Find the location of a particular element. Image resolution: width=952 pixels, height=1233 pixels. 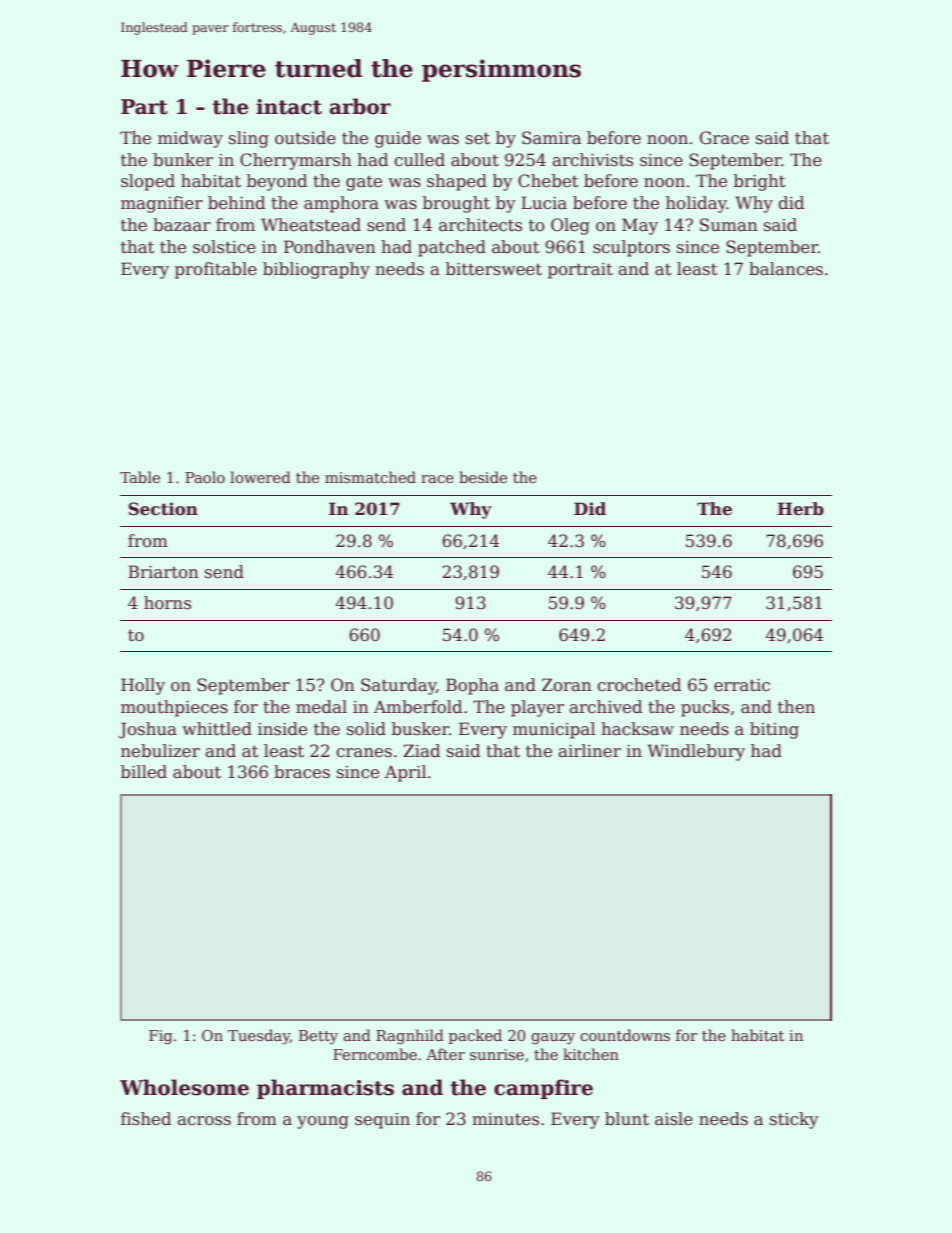

bright is located at coordinates (760, 182).
